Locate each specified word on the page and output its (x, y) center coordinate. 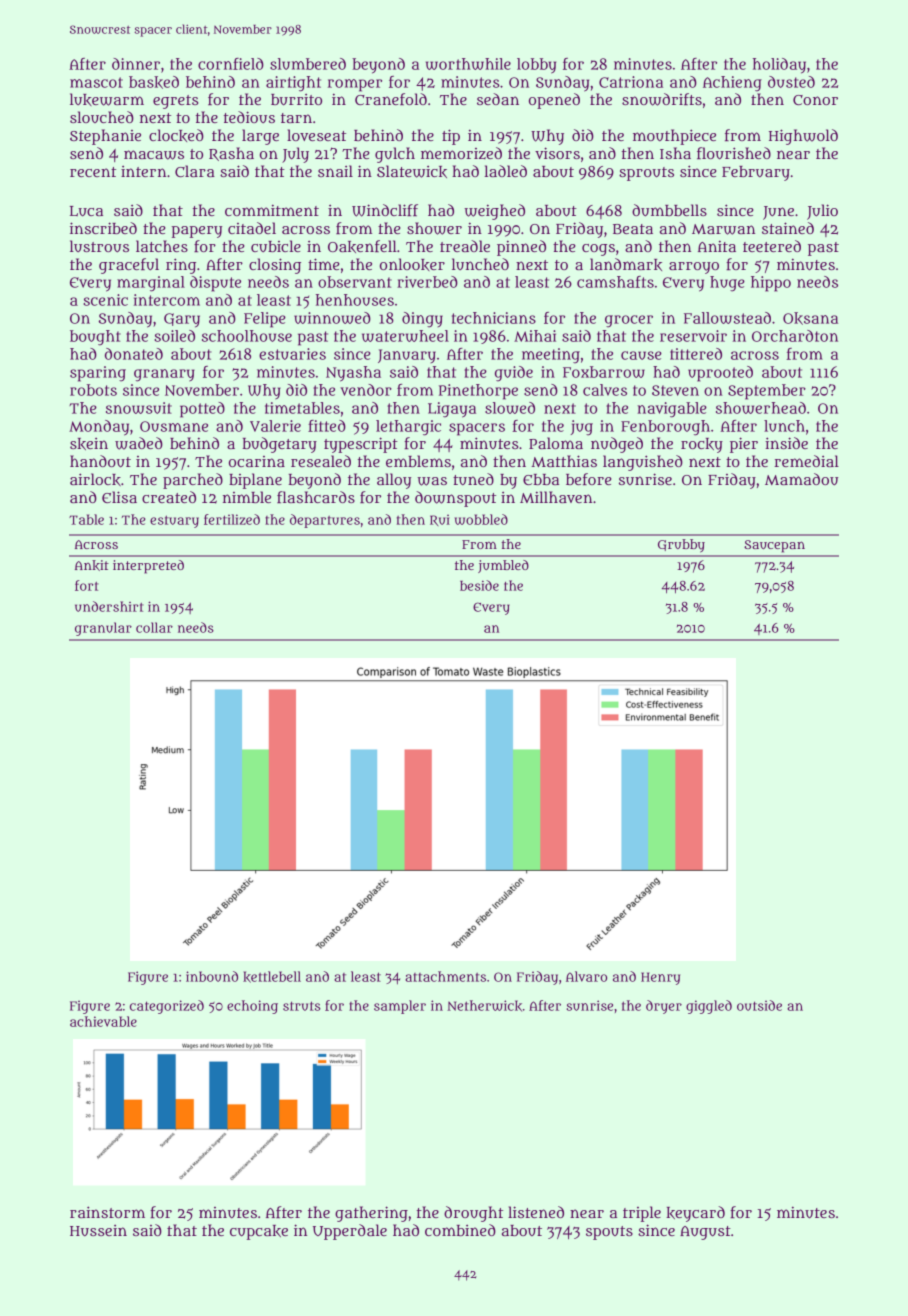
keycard (695, 1214)
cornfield (231, 64)
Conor (815, 100)
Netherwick (484, 1006)
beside (479, 585)
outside (759, 1005)
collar (154, 627)
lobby (536, 66)
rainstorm (107, 1212)
